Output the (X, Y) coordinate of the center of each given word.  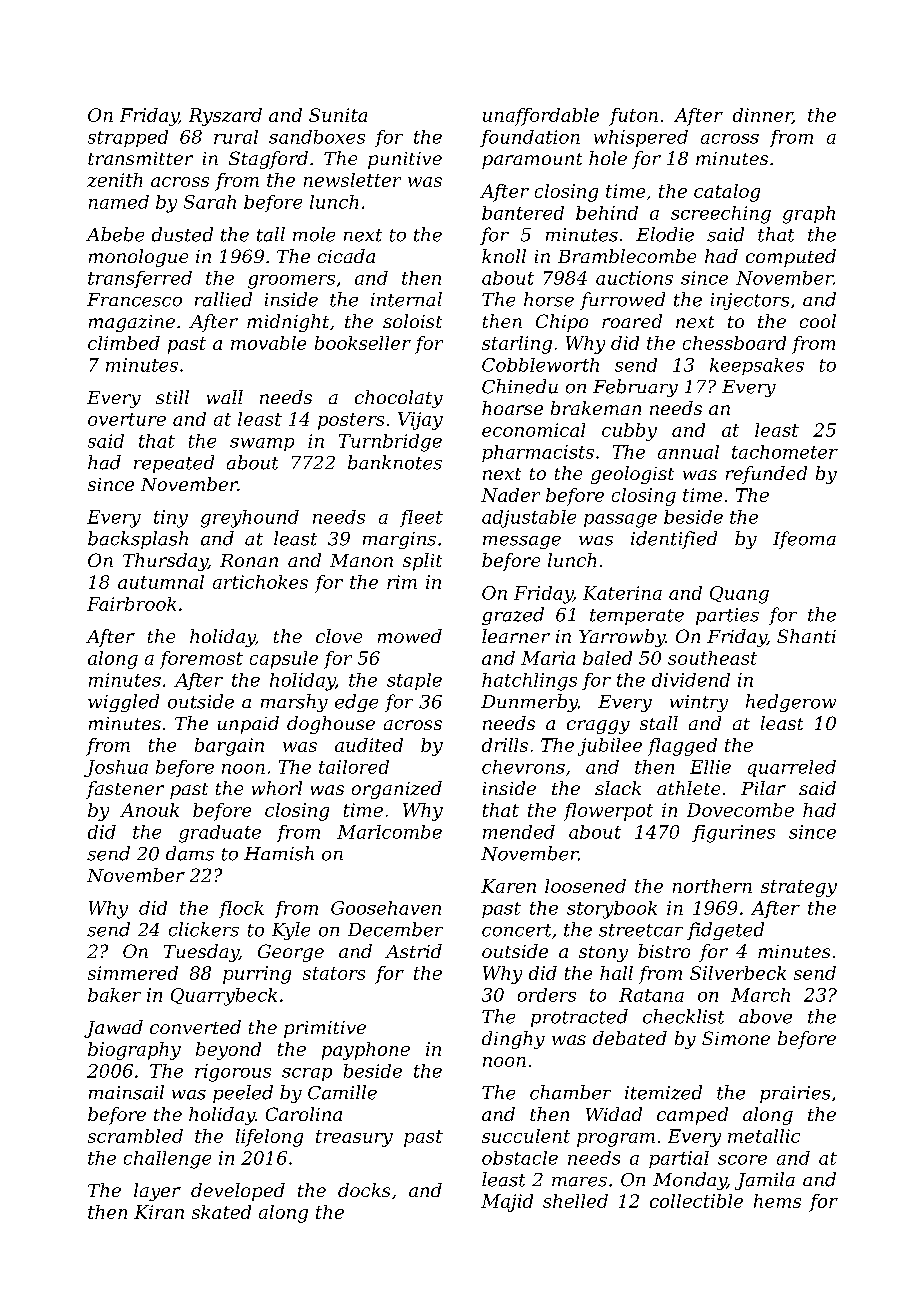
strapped (128, 138)
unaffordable (541, 117)
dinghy (513, 1040)
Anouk (149, 810)
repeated (174, 464)
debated (630, 1038)
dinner (762, 116)
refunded (766, 475)
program (616, 1140)
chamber (570, 1092)
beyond (228, 1051)
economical (533, 430)
